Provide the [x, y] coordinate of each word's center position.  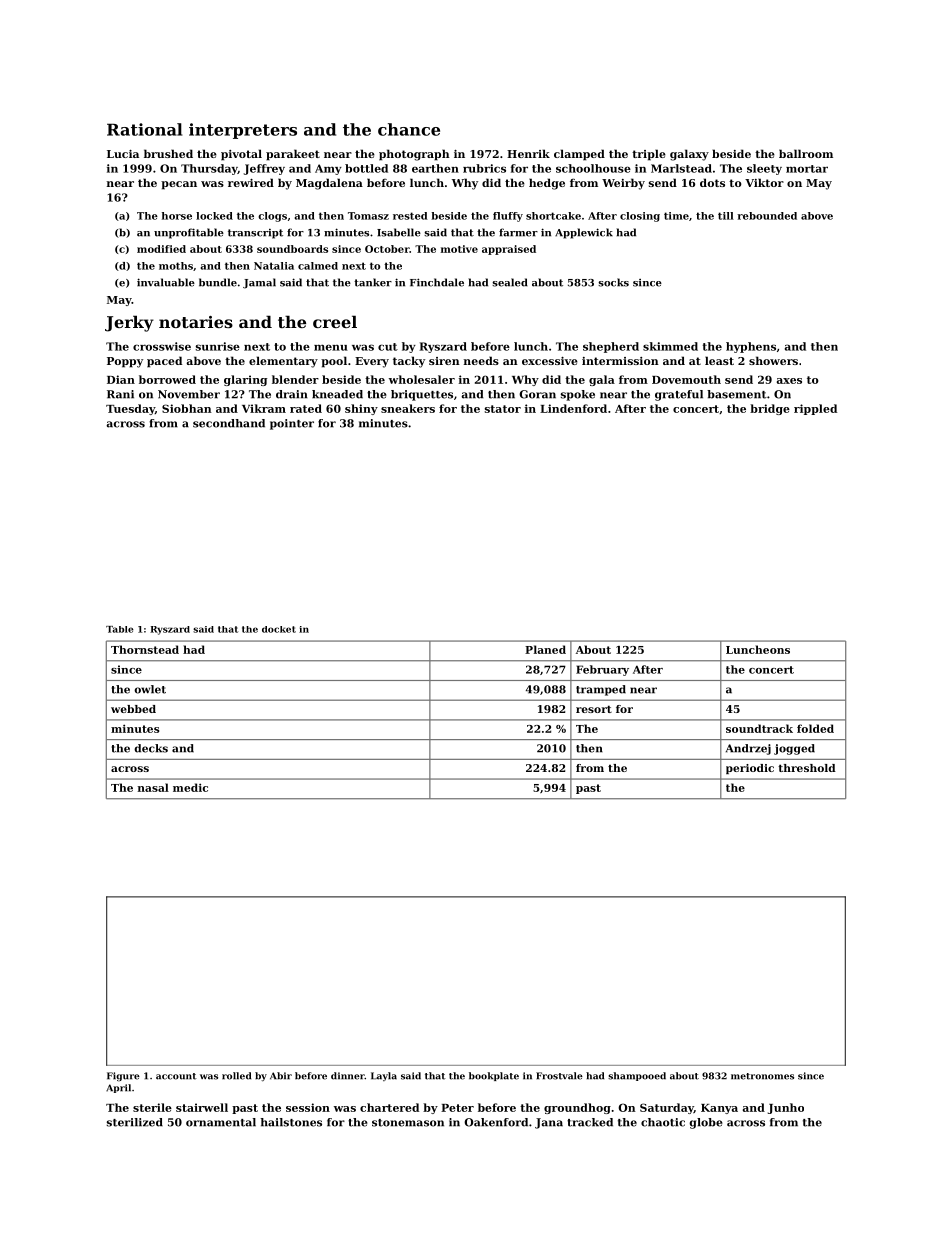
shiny [361, 409]
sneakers [408, 408]
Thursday [209, 169]
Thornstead [145, 649]
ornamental [221, 1122]
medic [190, 787]
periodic [750, 769]
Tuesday [130, 409]
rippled [815, 409]
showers [773, 360]
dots [712, 182]
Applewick [584, 233]
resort [594, 709]
